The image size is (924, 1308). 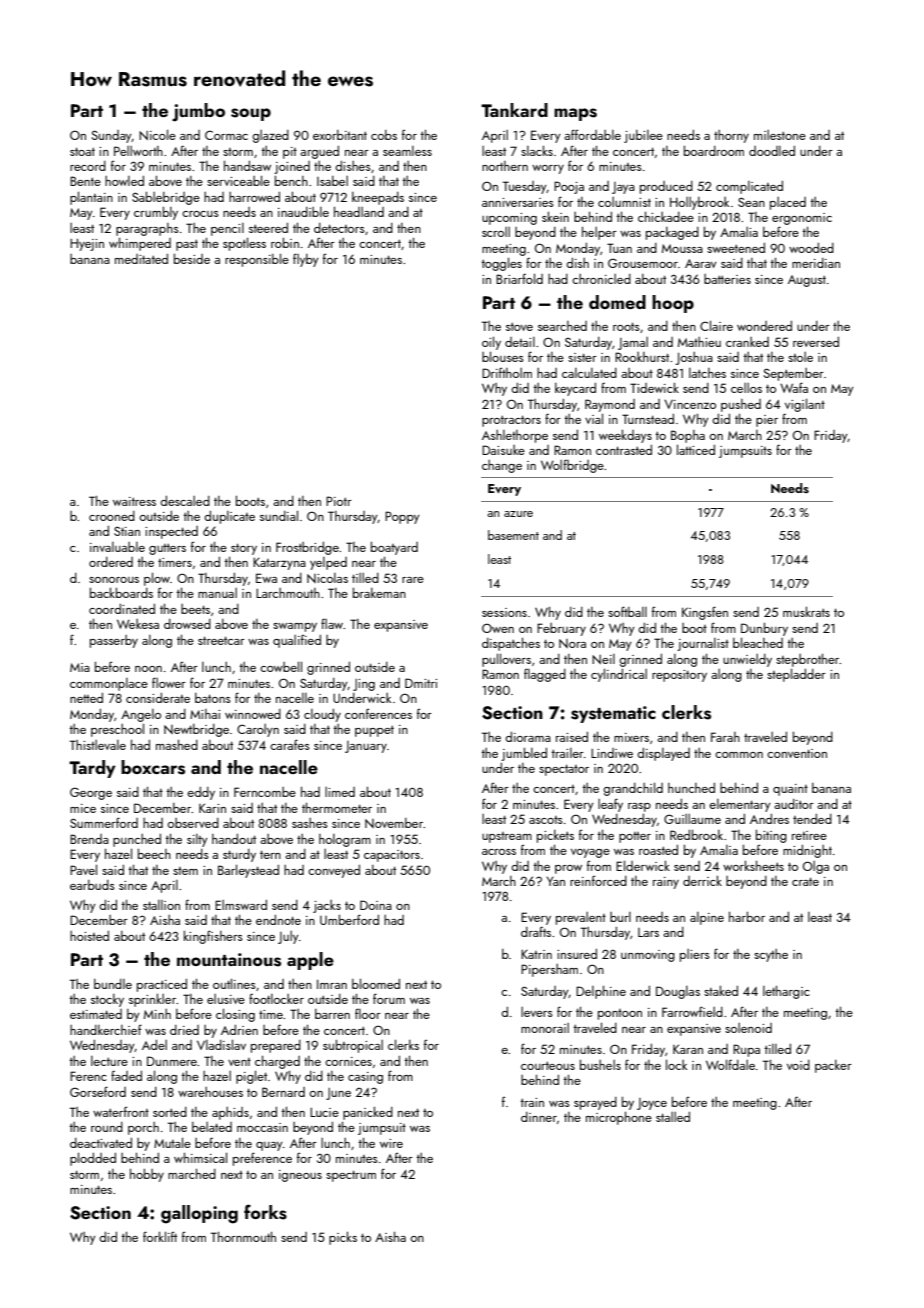 What do you see at coordinates (98, 745) in the screenshot?
I see `Thistlevale` at bounding box center [98, 745].
